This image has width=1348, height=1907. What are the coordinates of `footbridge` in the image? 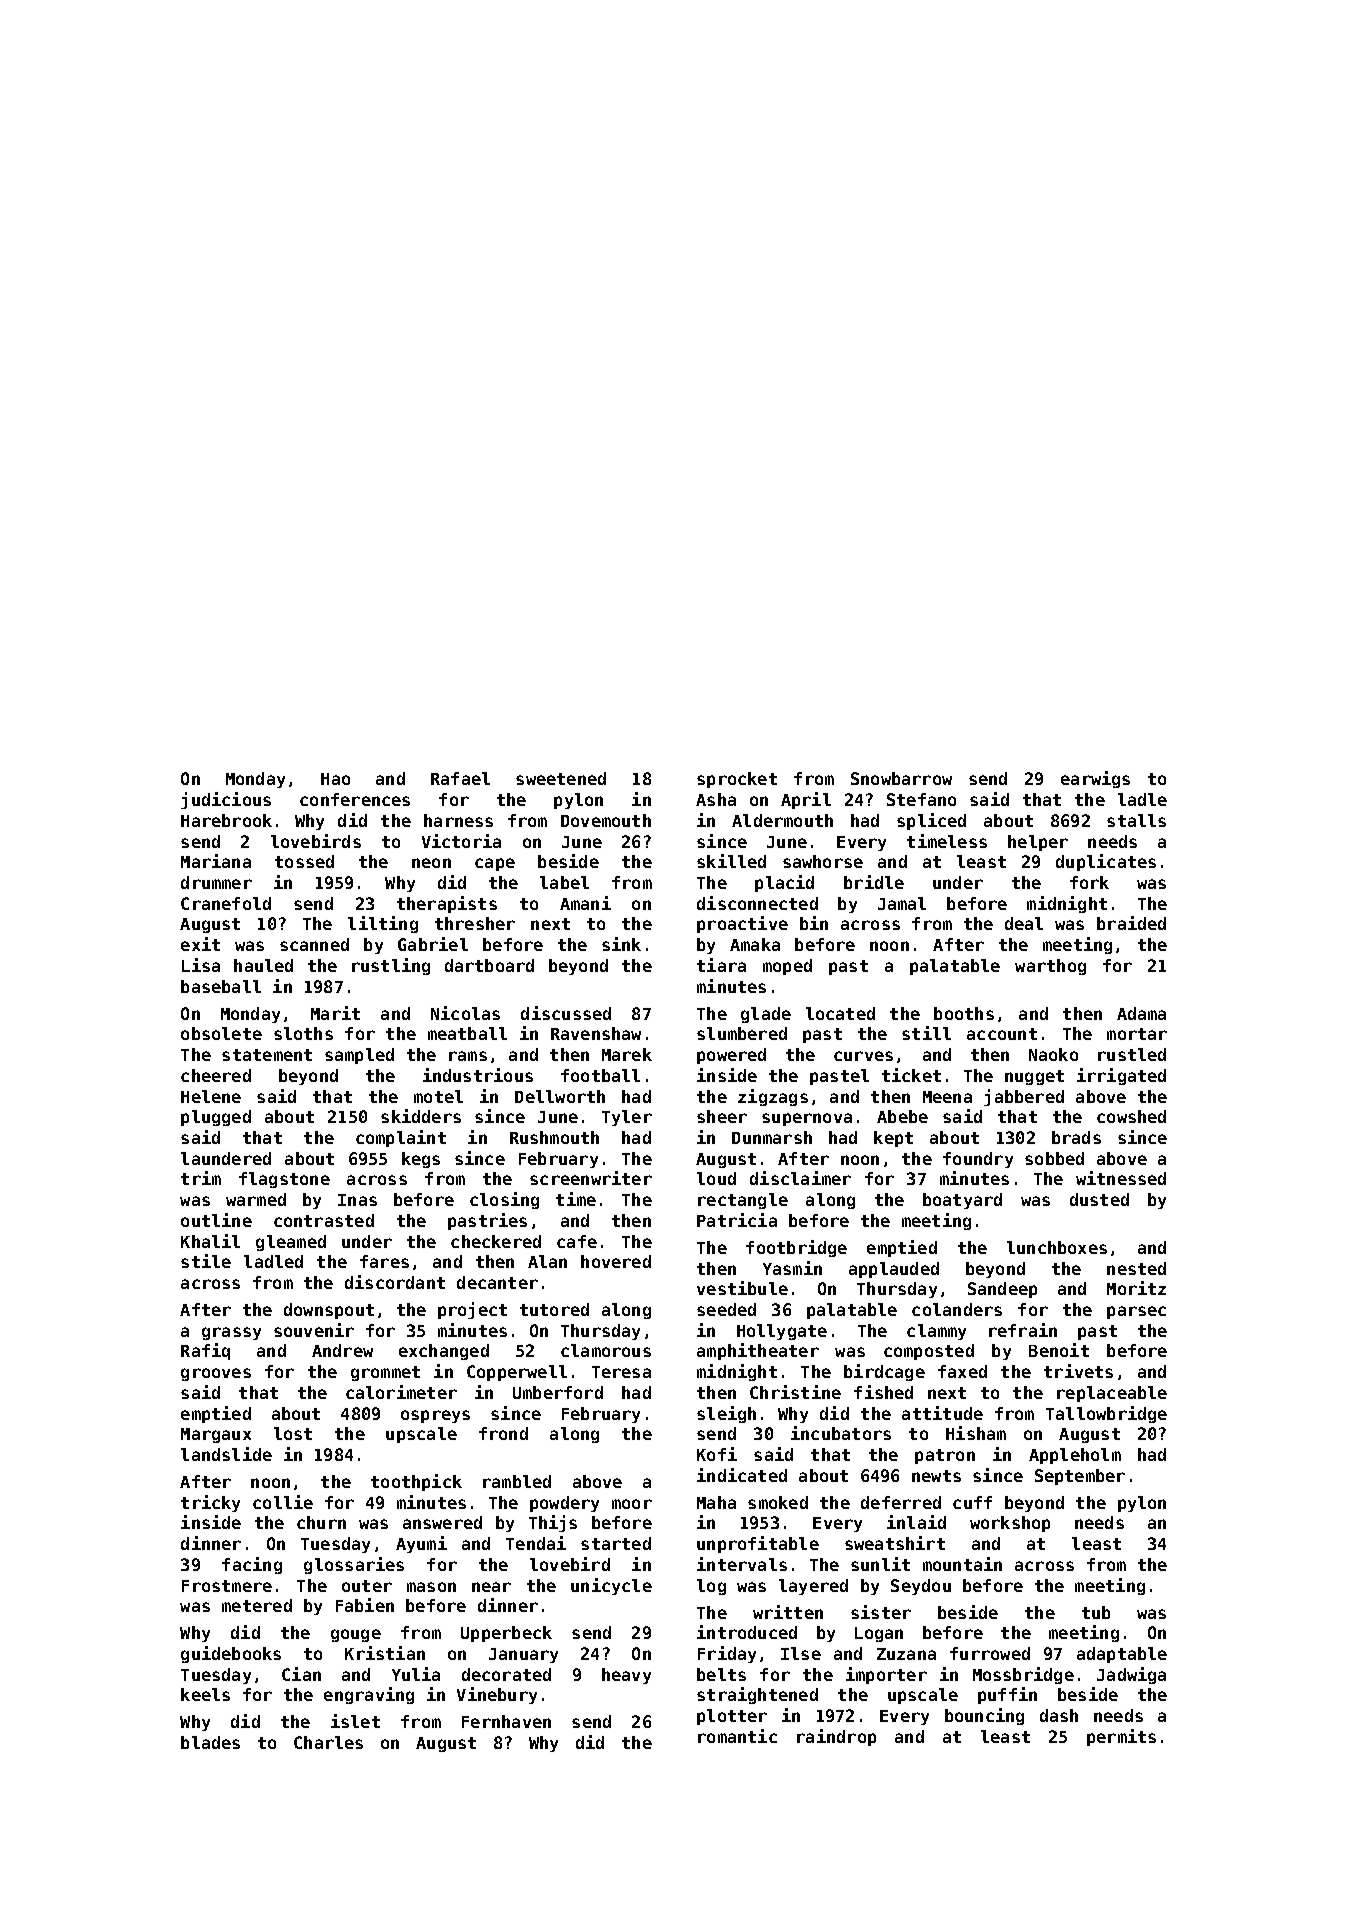 It's located at (796, 1248).
